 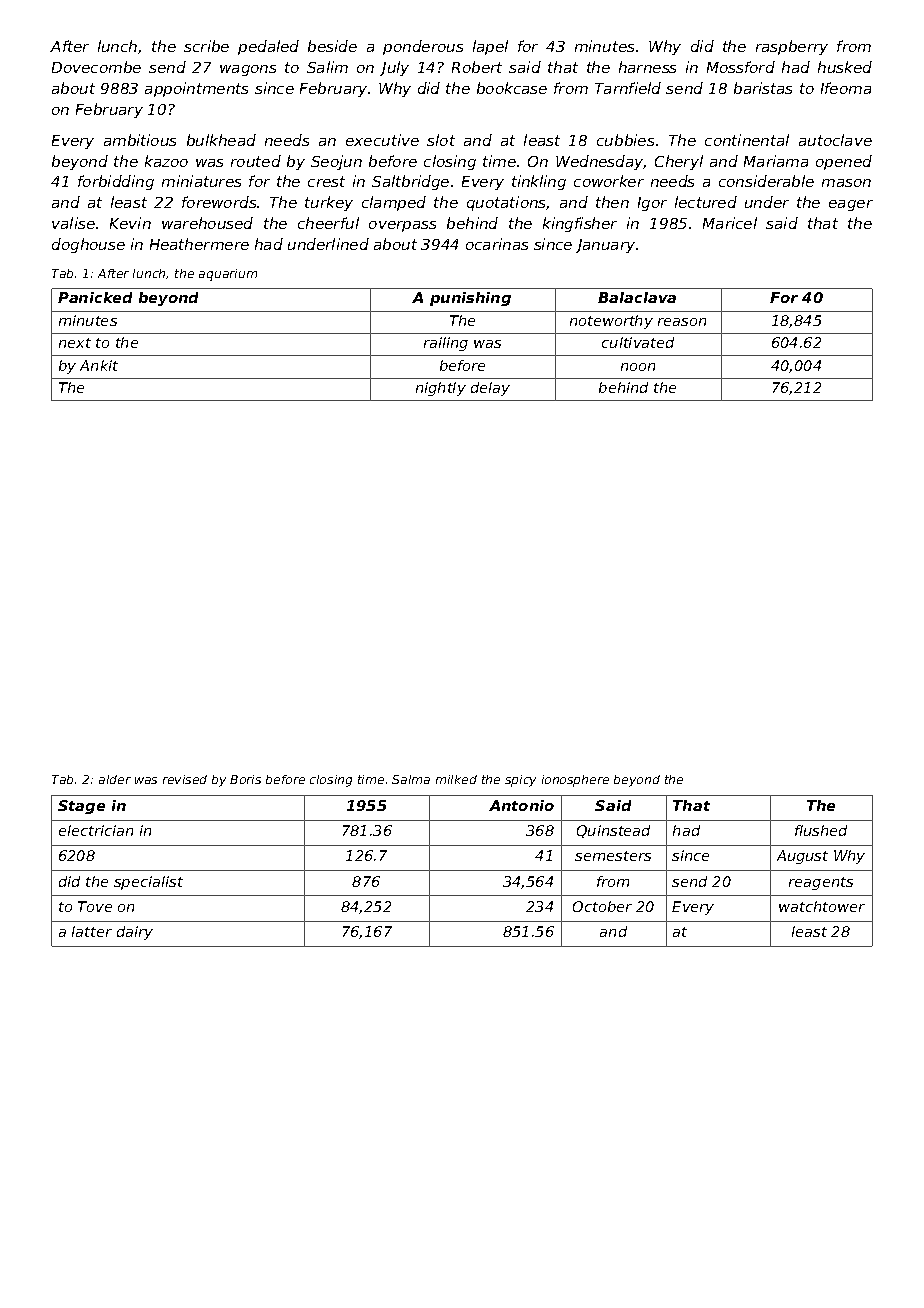 What do you see at coordinates (446, 344) in the image?
I see `railing` at bounding box center [446, 344].
